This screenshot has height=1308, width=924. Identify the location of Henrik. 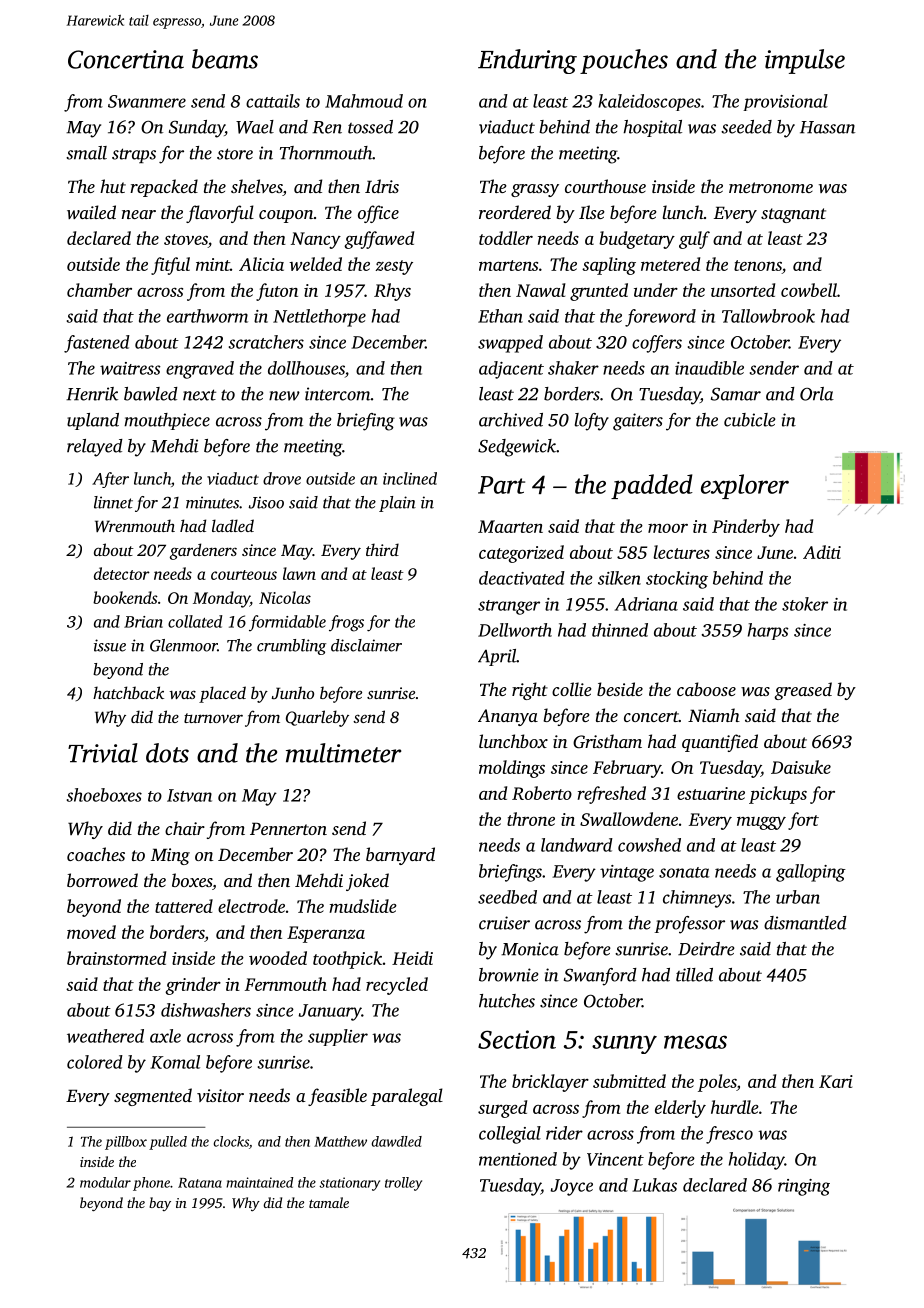
(92, 394).
